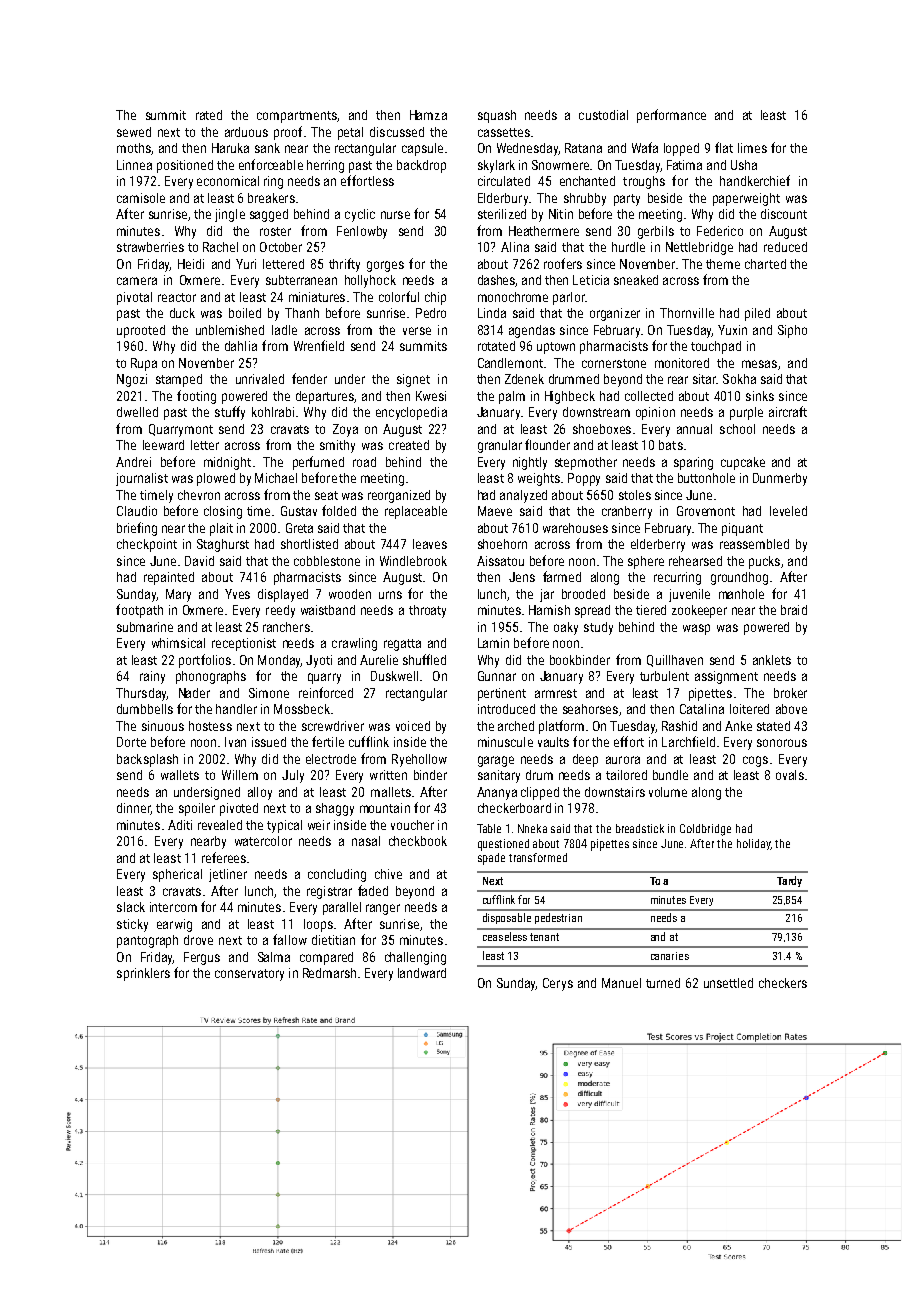 Image resolution: width=924 pixels, height=1308 pixels. What do you see at coordinates (664, 676) in the screenshot?
I see `turbulent` at bounding box center [664, 676].
